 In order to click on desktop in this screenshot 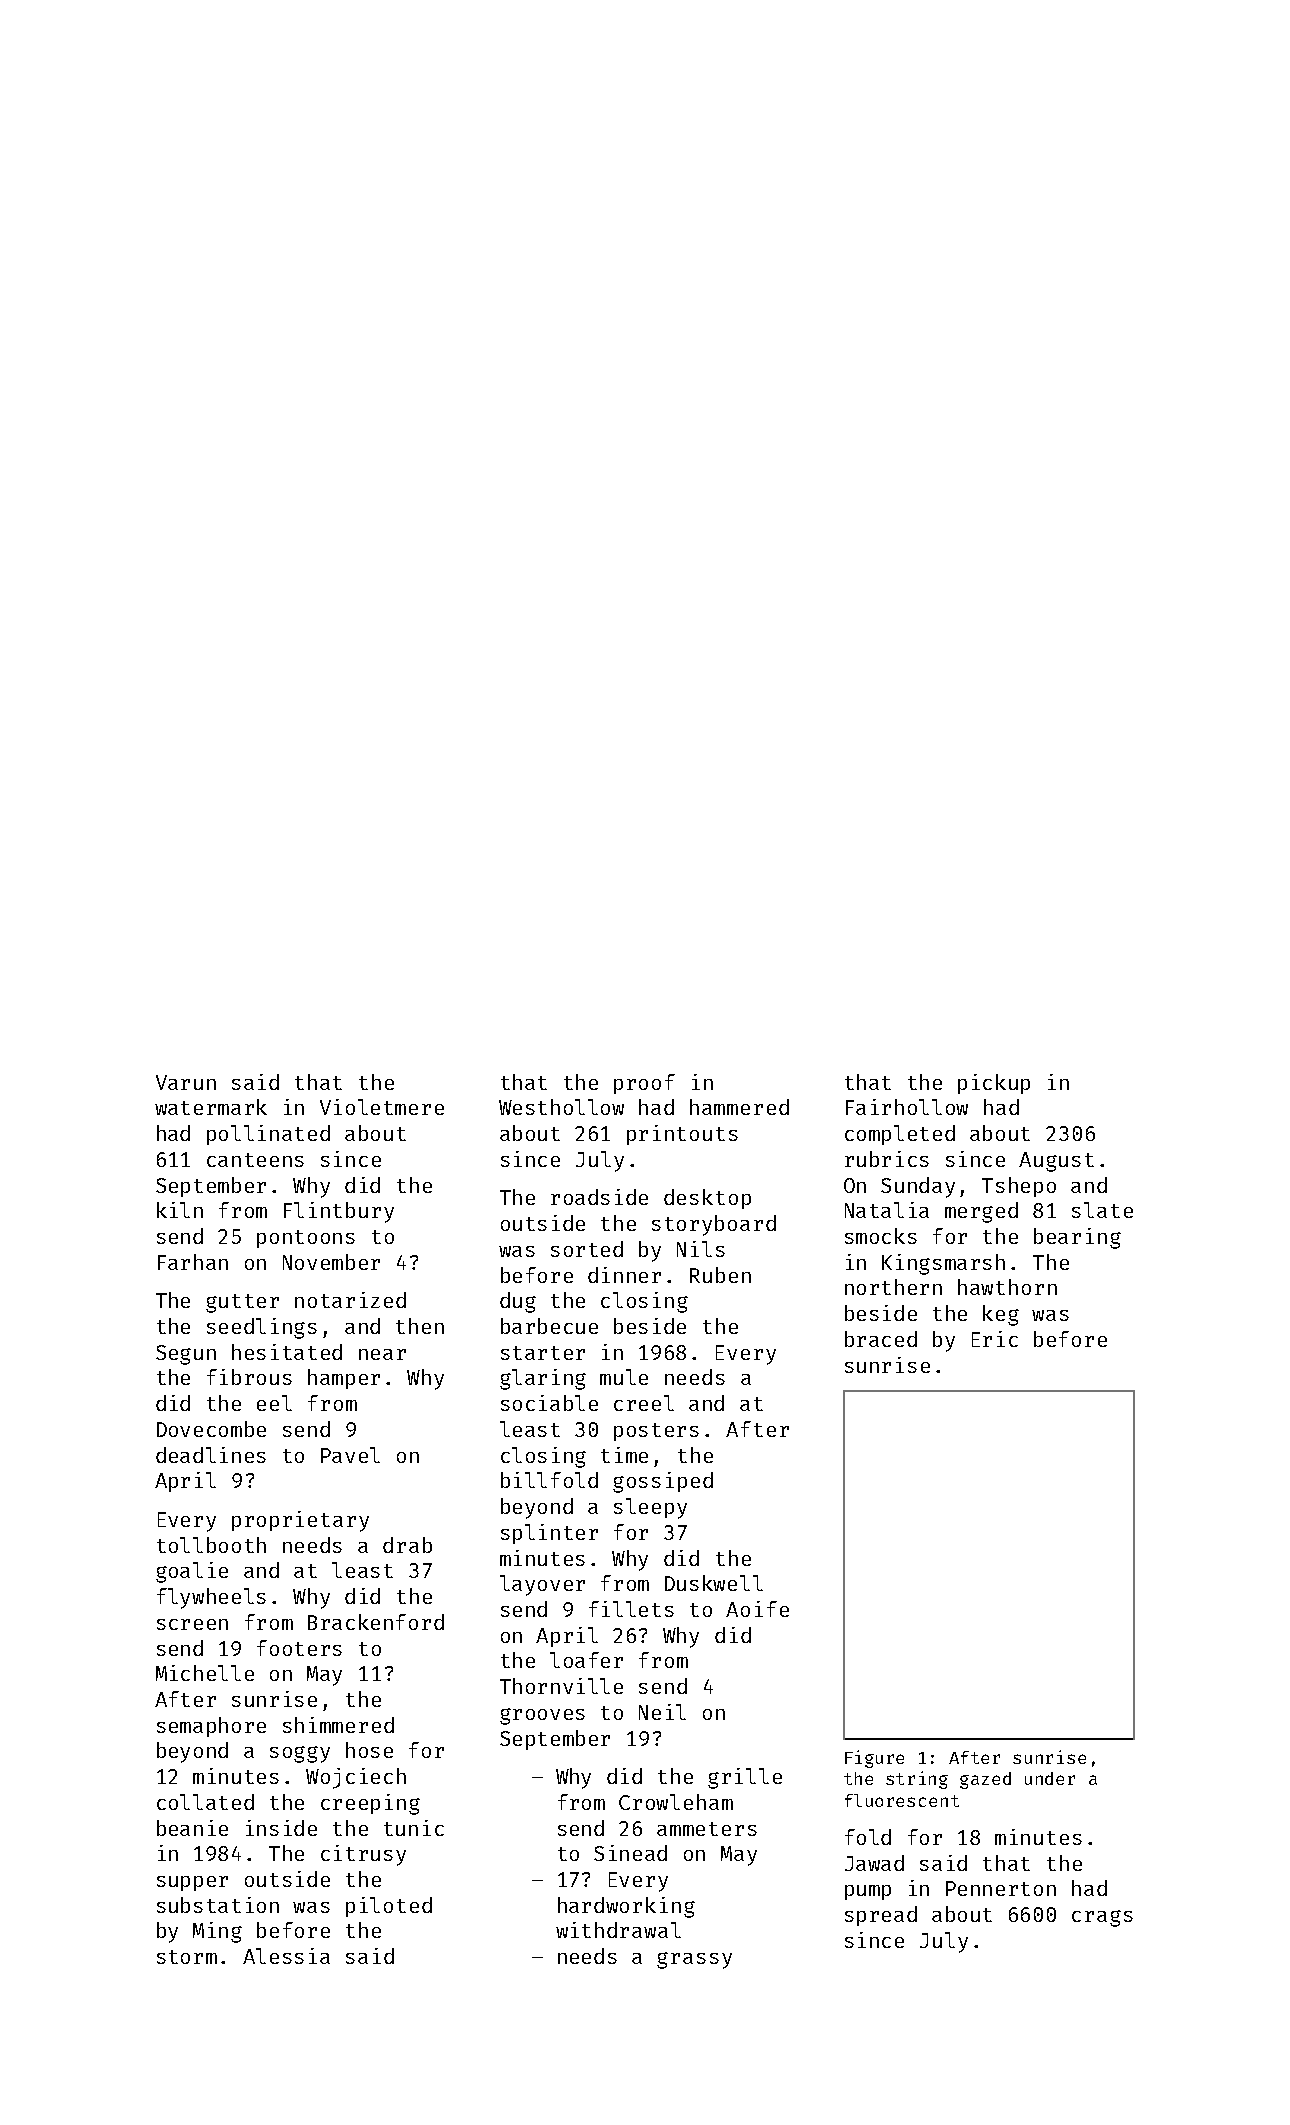, I will do `click(707, 1199)`.
